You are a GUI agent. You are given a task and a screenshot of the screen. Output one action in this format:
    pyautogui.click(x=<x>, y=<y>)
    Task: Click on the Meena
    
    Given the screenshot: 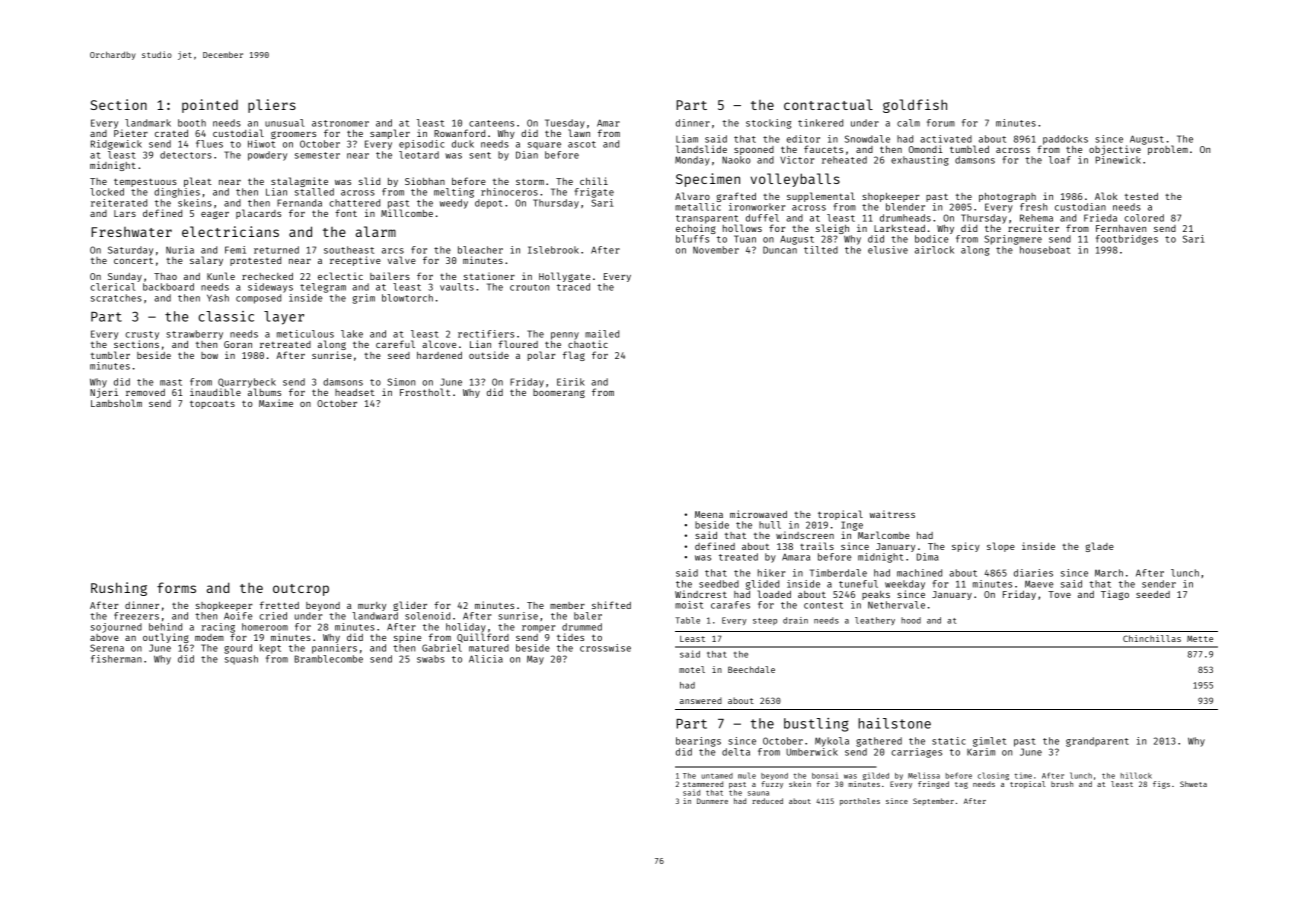 What is the action you would take?
    pyautogui.click(x=709, y=514)
